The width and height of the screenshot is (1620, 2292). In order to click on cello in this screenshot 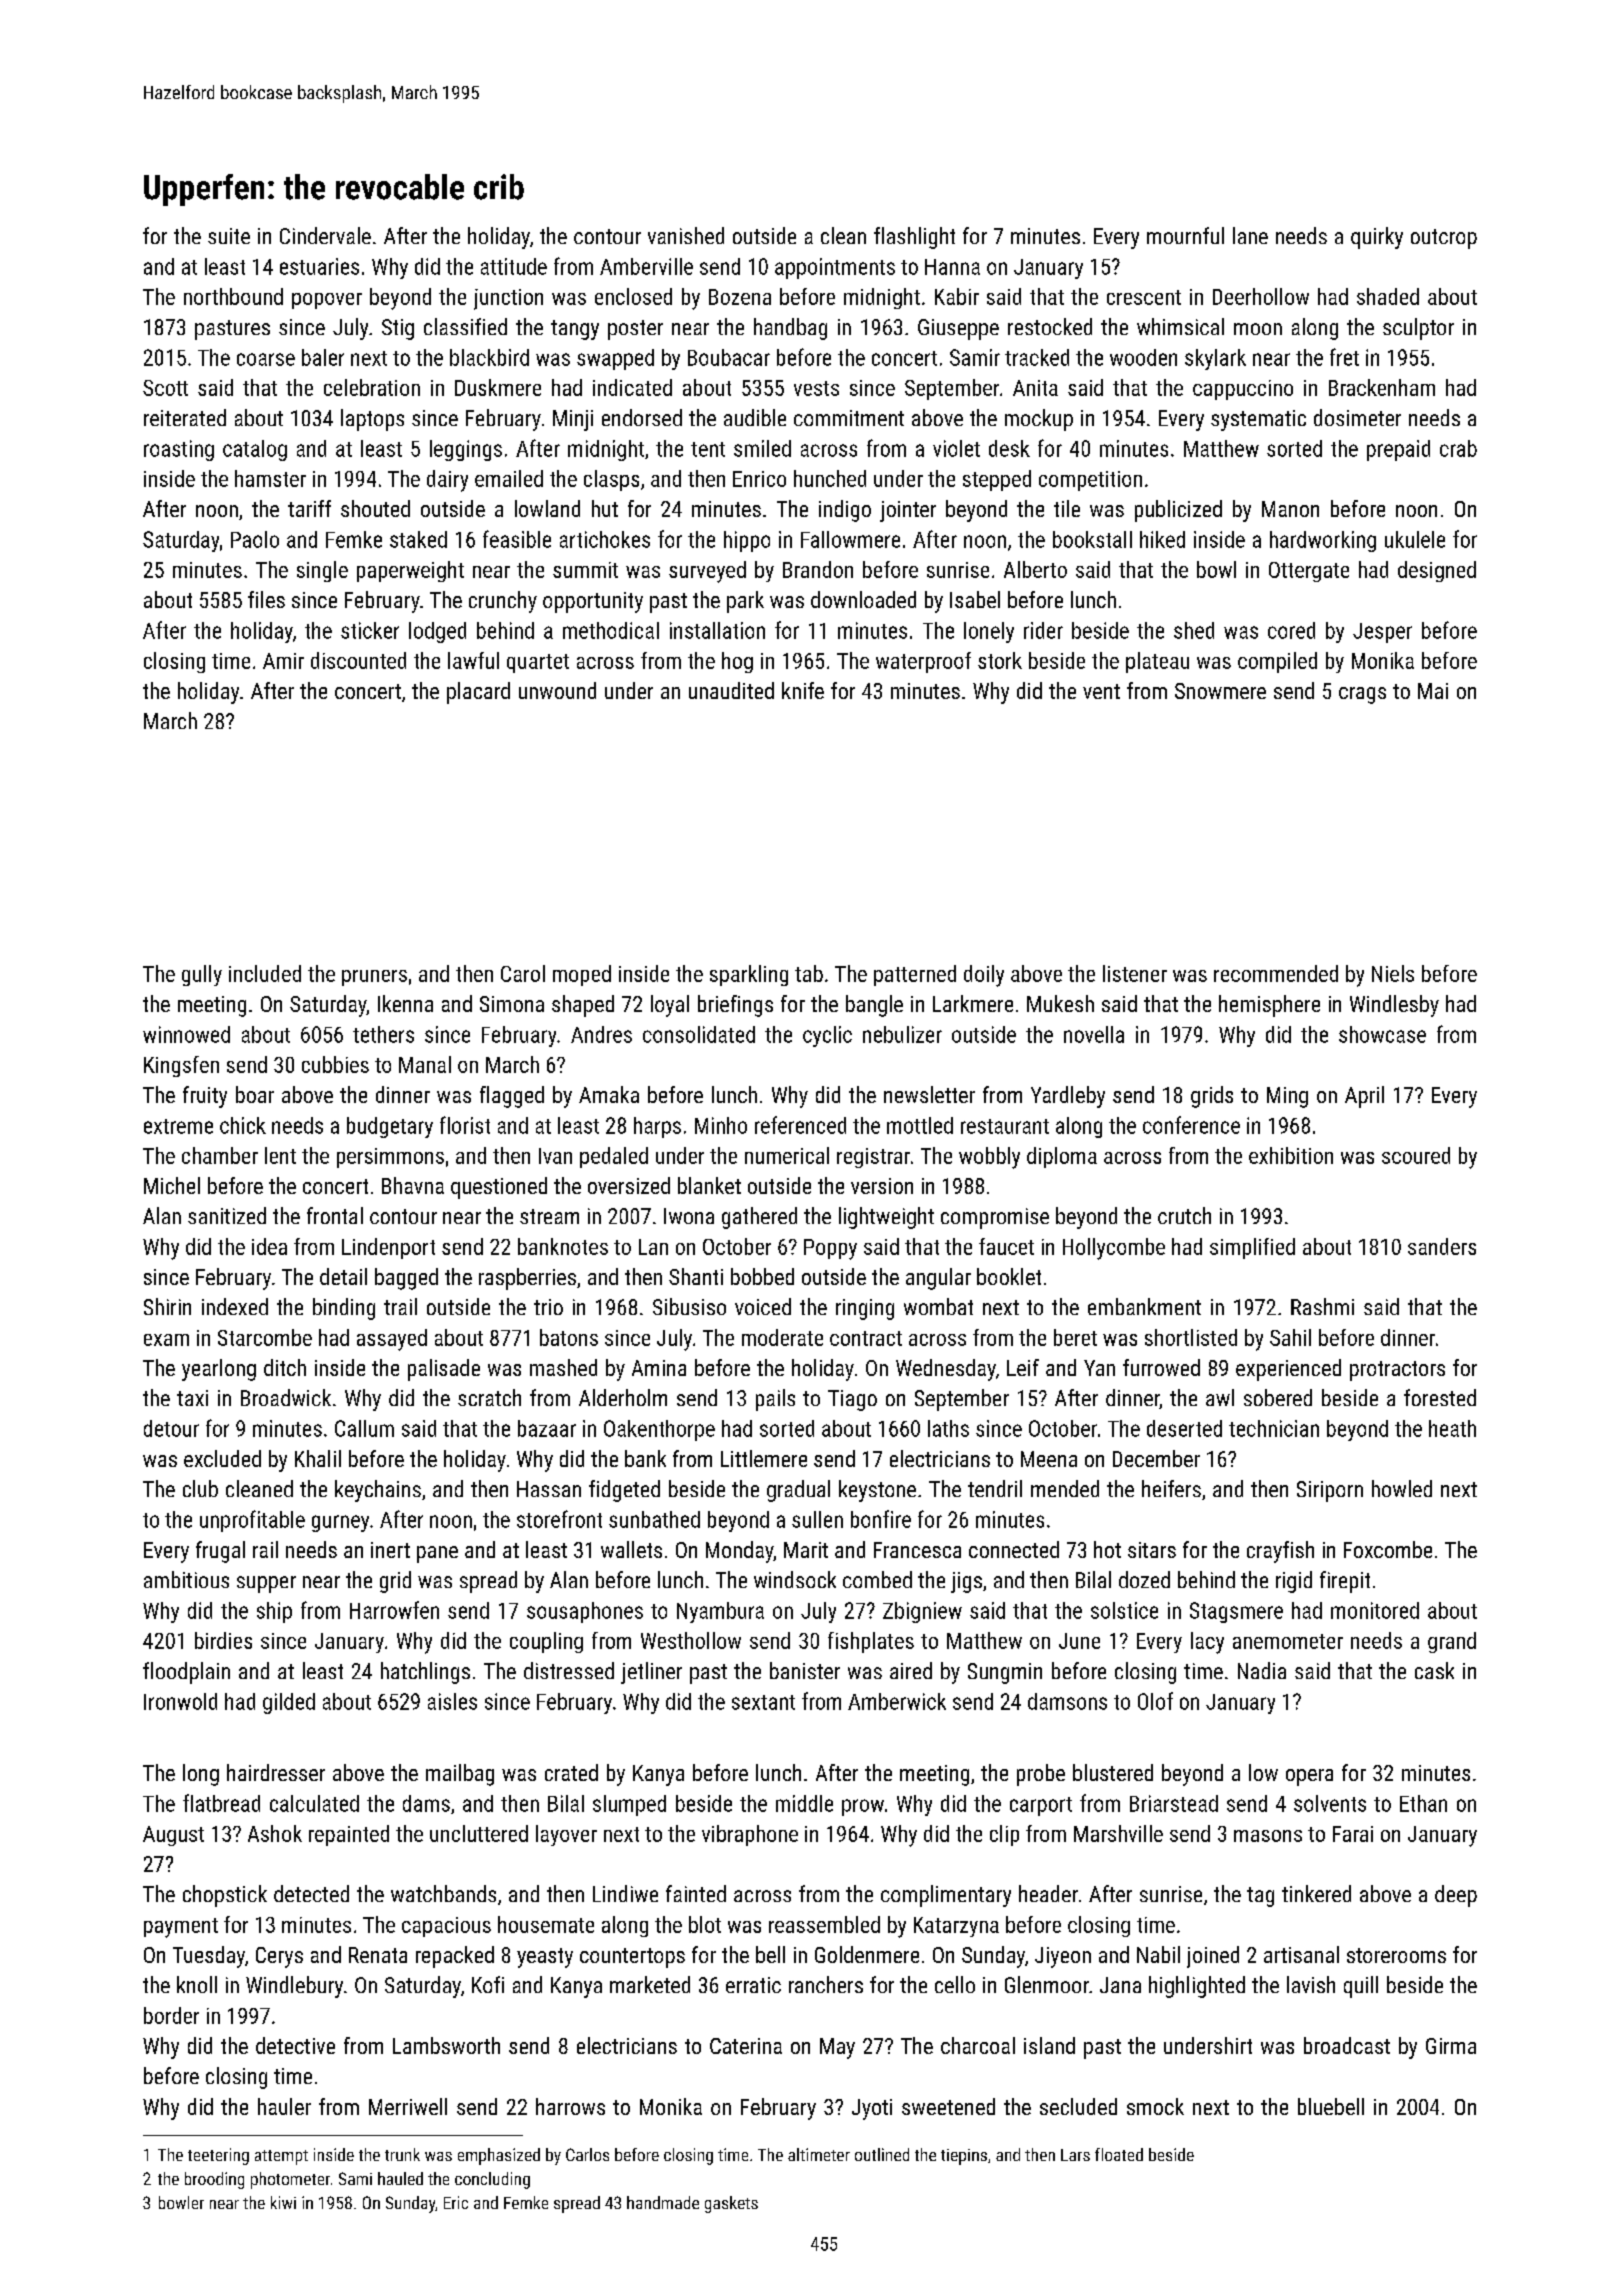, I will do `click(955, 1984)`.
